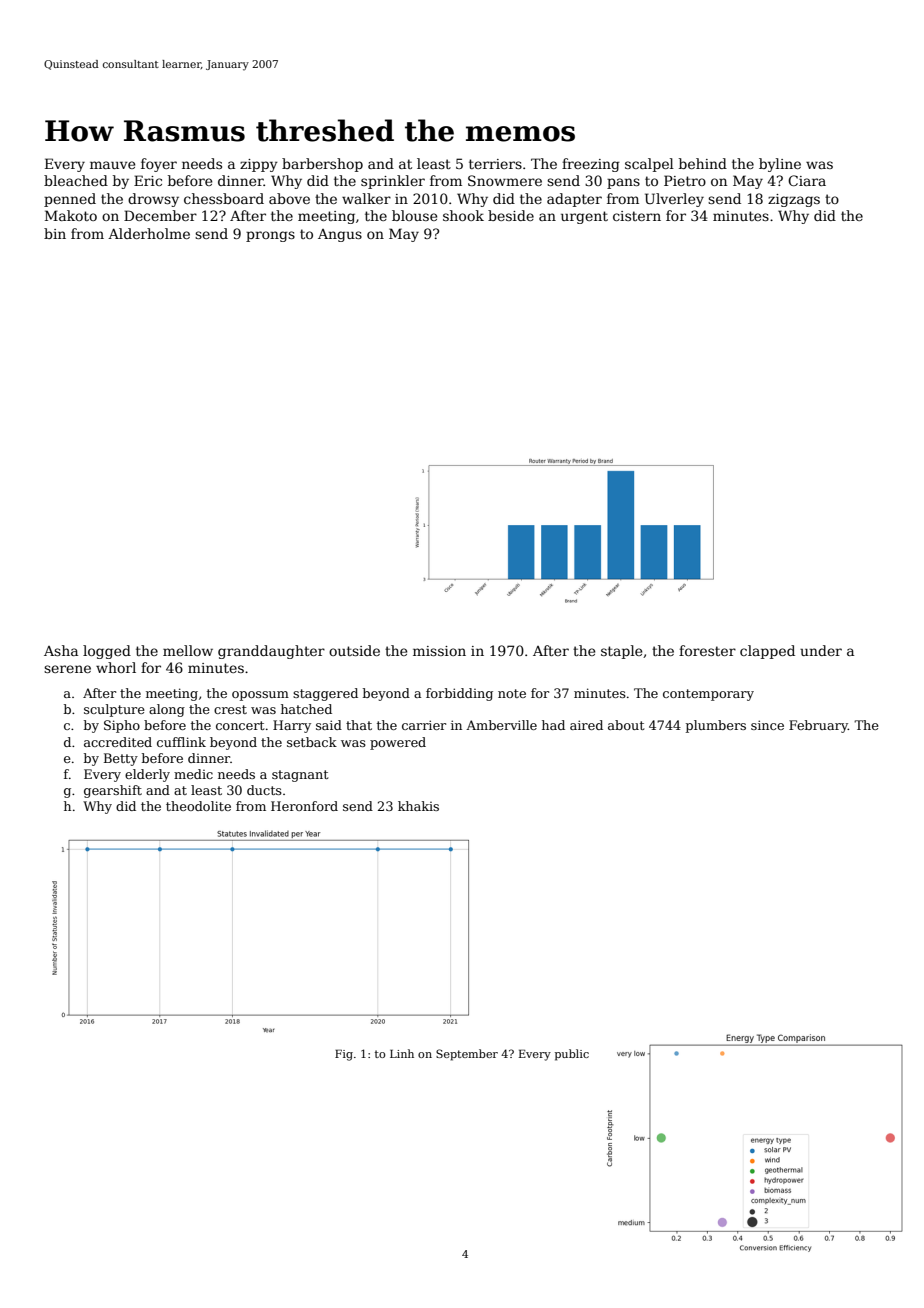 The height and width of the screenshot is (1308, 924). I want to click on prongs, so click(270, 236).
